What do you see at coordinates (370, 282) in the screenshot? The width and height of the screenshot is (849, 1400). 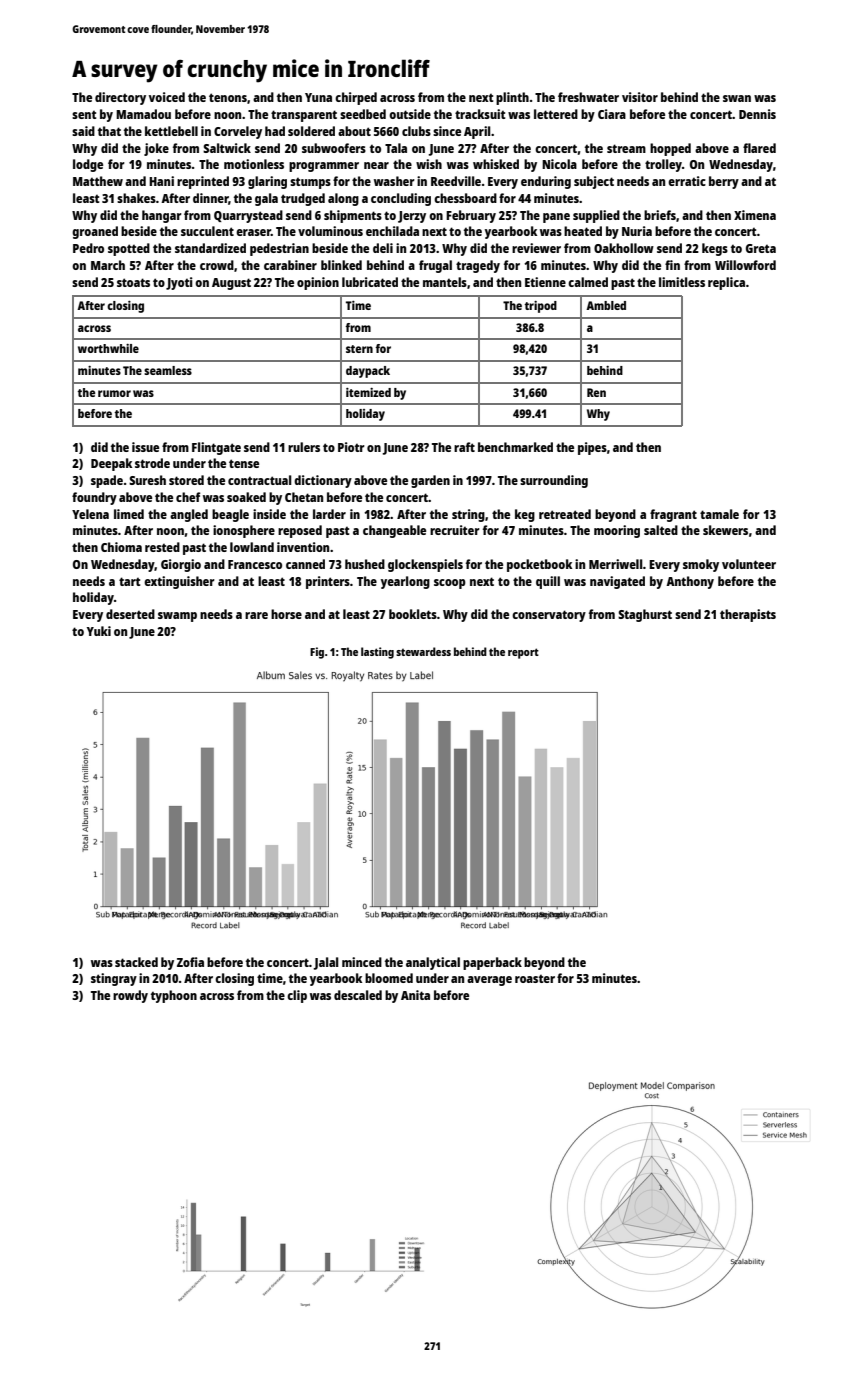 I see `lubricated` at bounding box center [370, 282].
